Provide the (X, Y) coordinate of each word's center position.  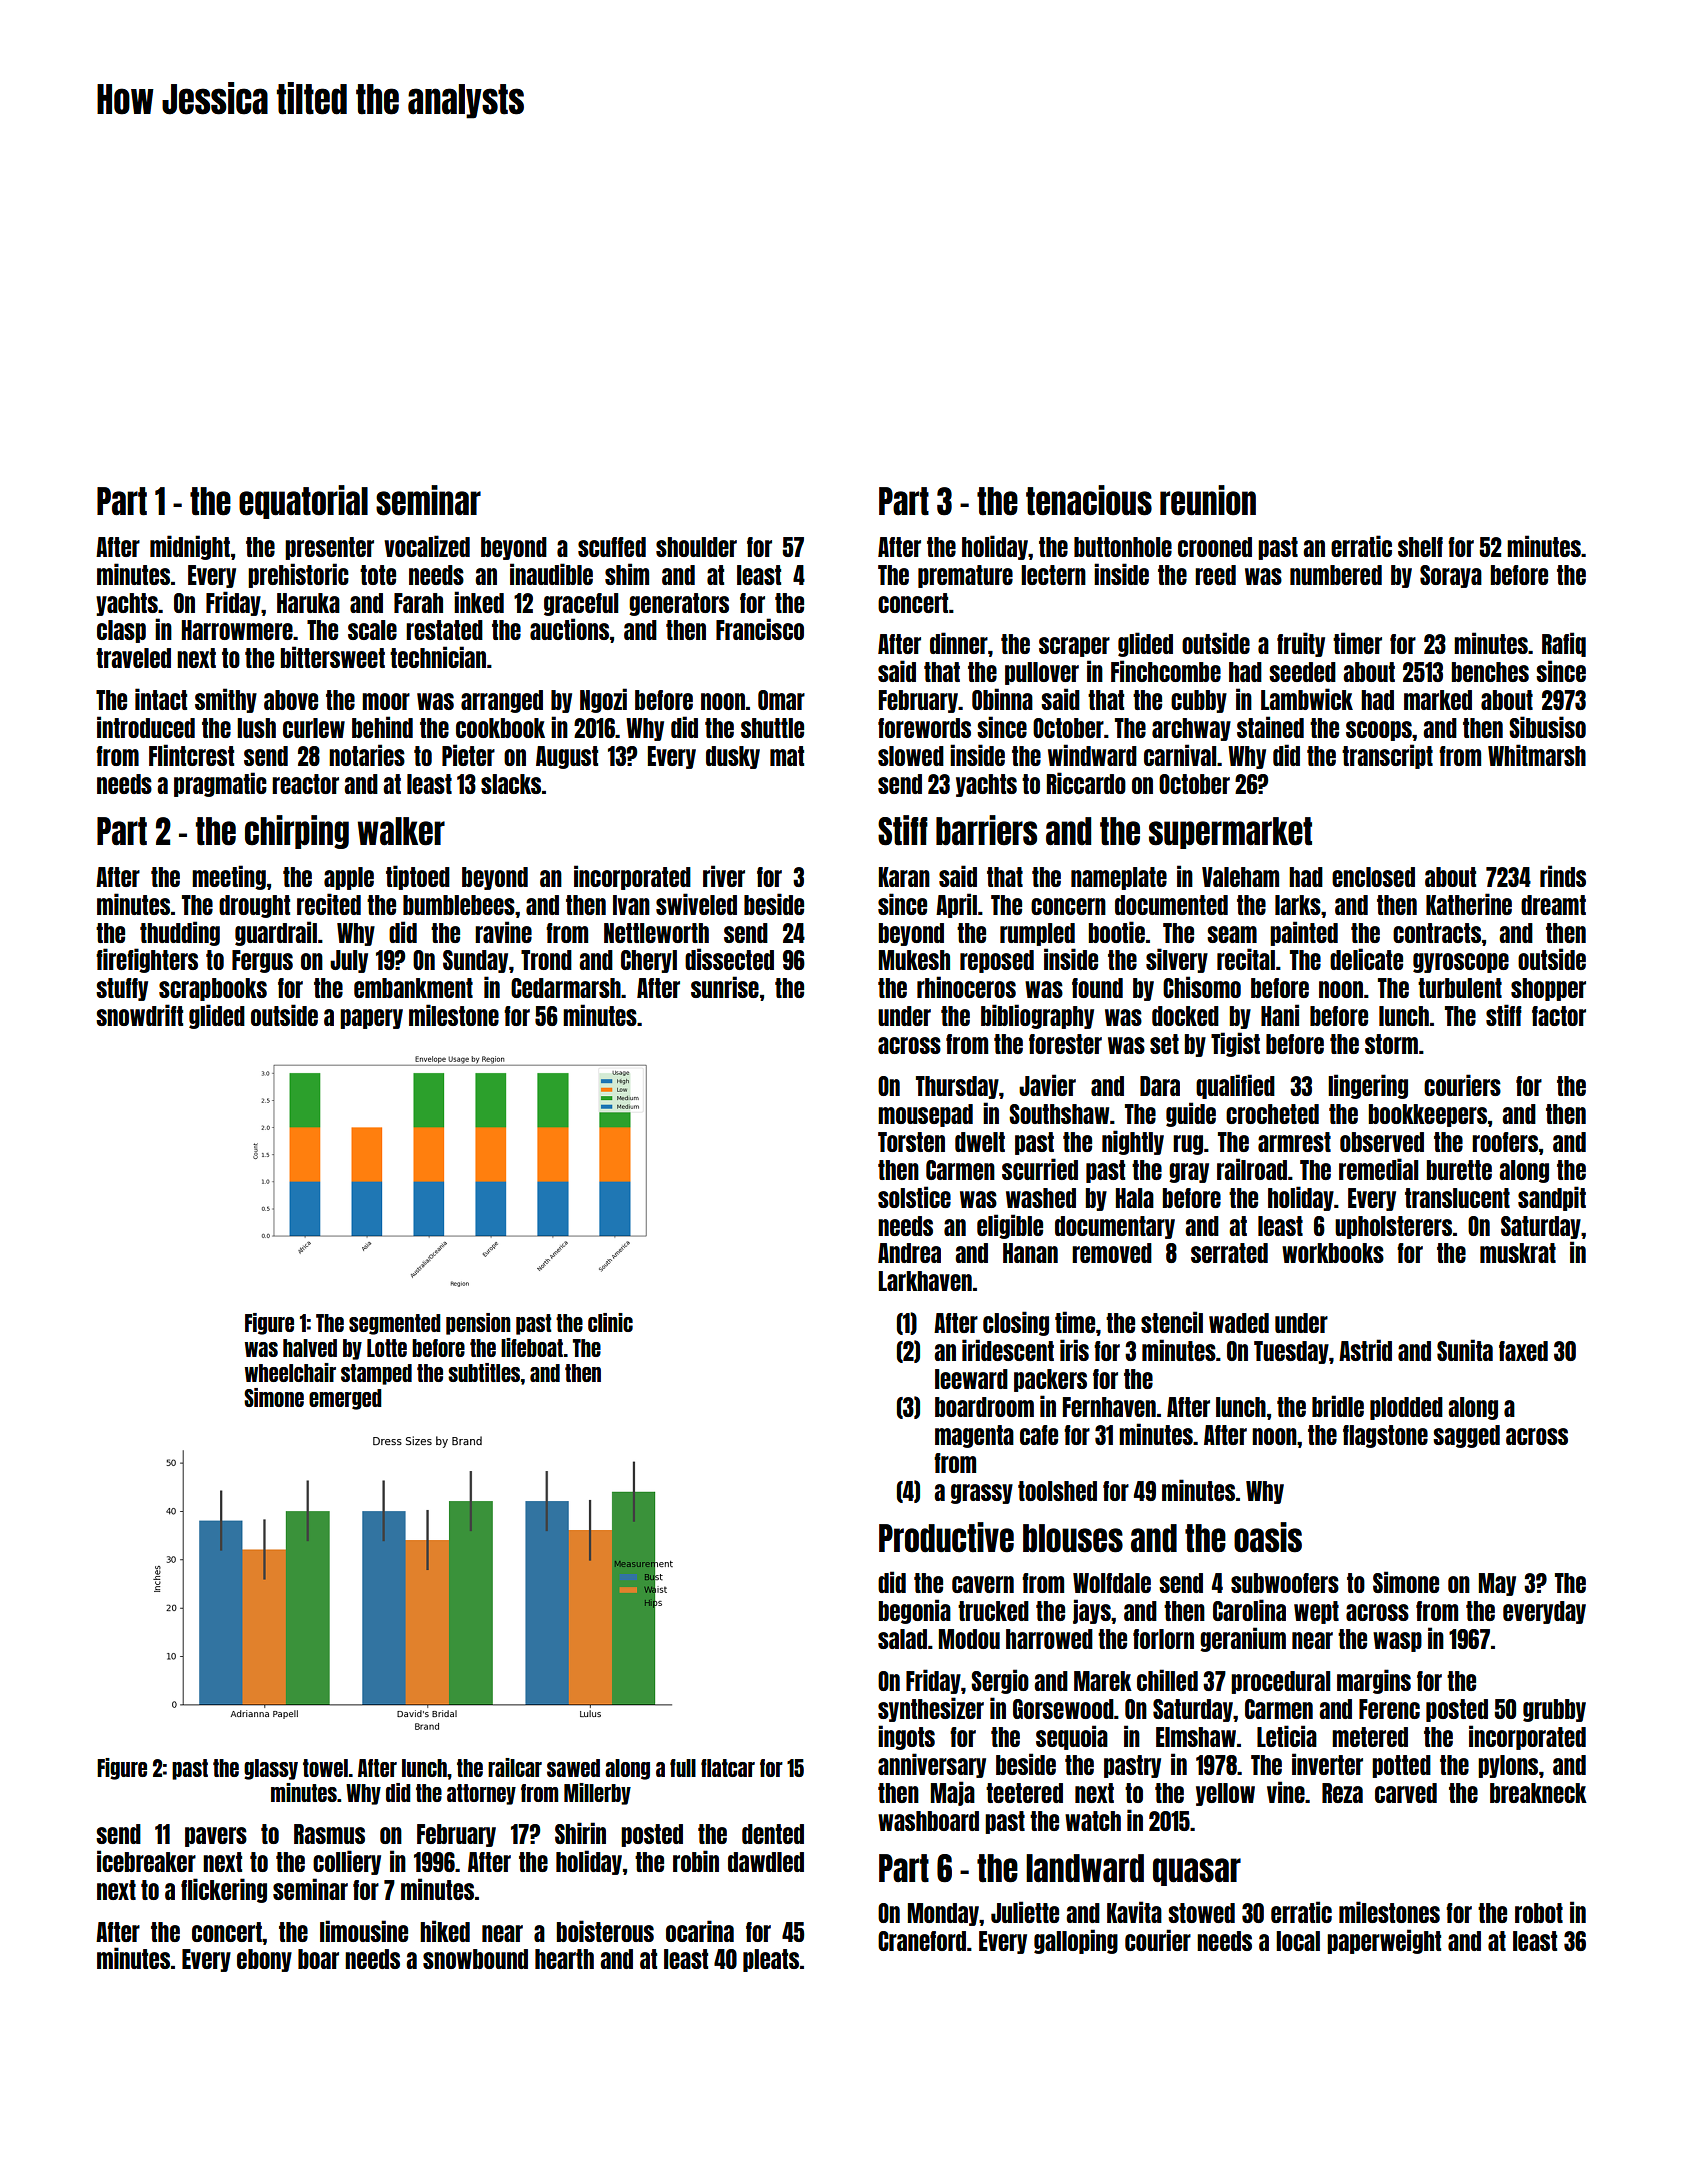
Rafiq (1564, 644)
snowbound (475, 1959)
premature (965, 576)
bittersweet (333, 657)
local (1298, 1941)
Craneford (922, 1941)
